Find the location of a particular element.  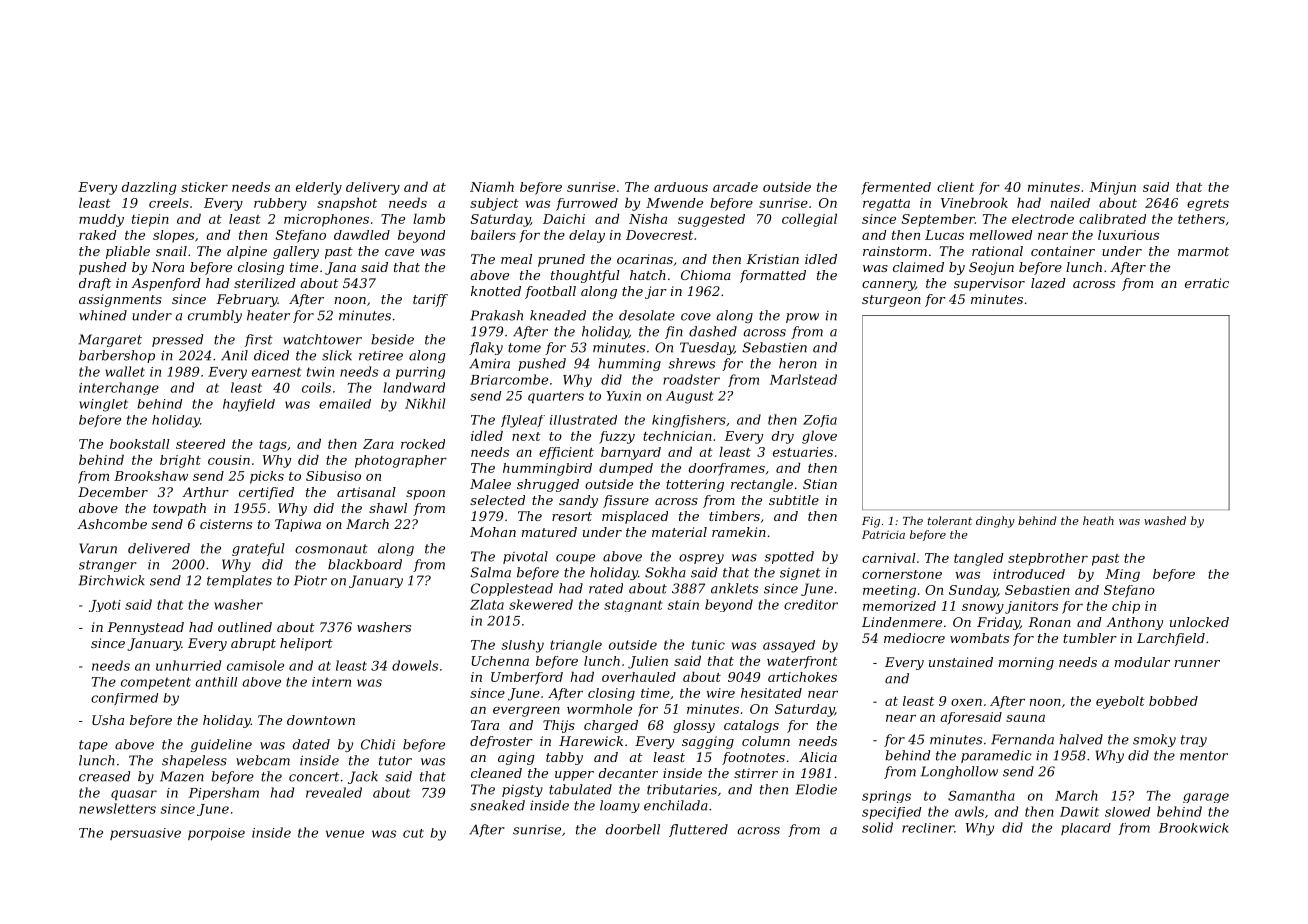

coupe is located at coordinates (575, 559).
